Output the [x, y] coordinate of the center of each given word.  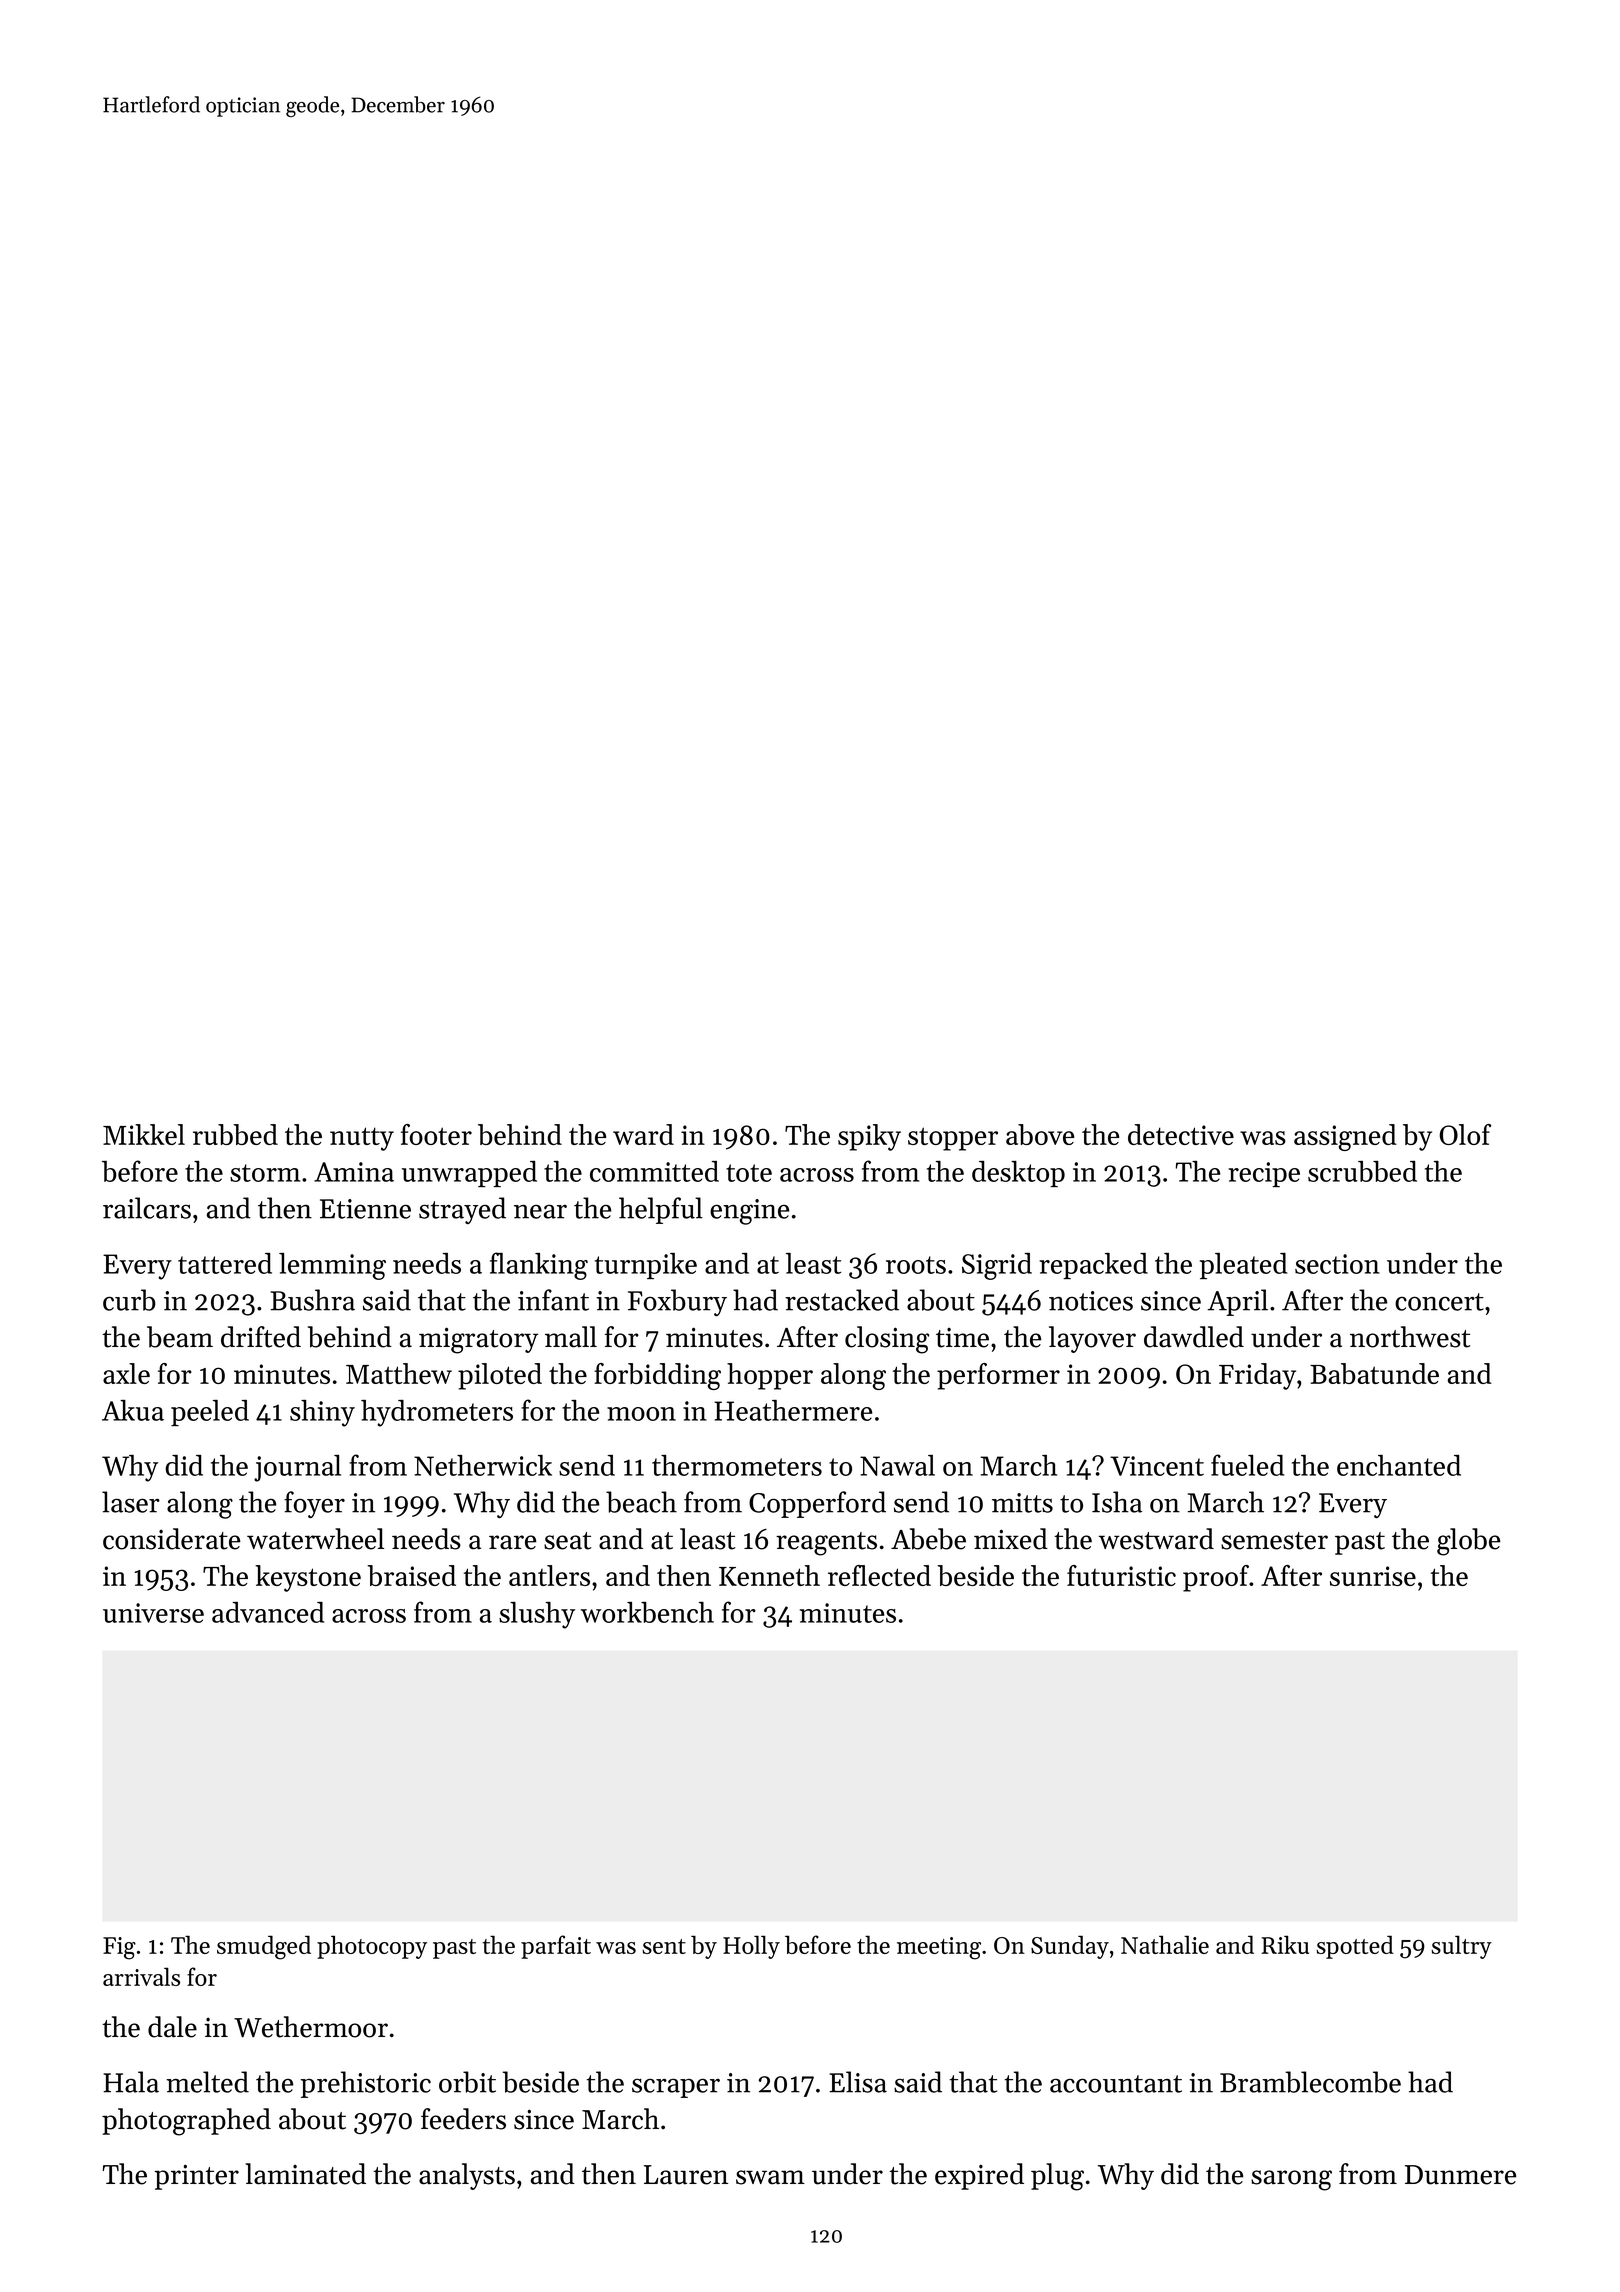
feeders [463, 2119]
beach [641, 1502]
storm [265, 1173]
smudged [264, 1947]
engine [750, 1212]
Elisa [858, 2082]
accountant [1116, 2084]
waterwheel [315, 1539]
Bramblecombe [1310, 2082]
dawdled [1194, 1337]
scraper [676, 2088]
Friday [1257, 1376]
